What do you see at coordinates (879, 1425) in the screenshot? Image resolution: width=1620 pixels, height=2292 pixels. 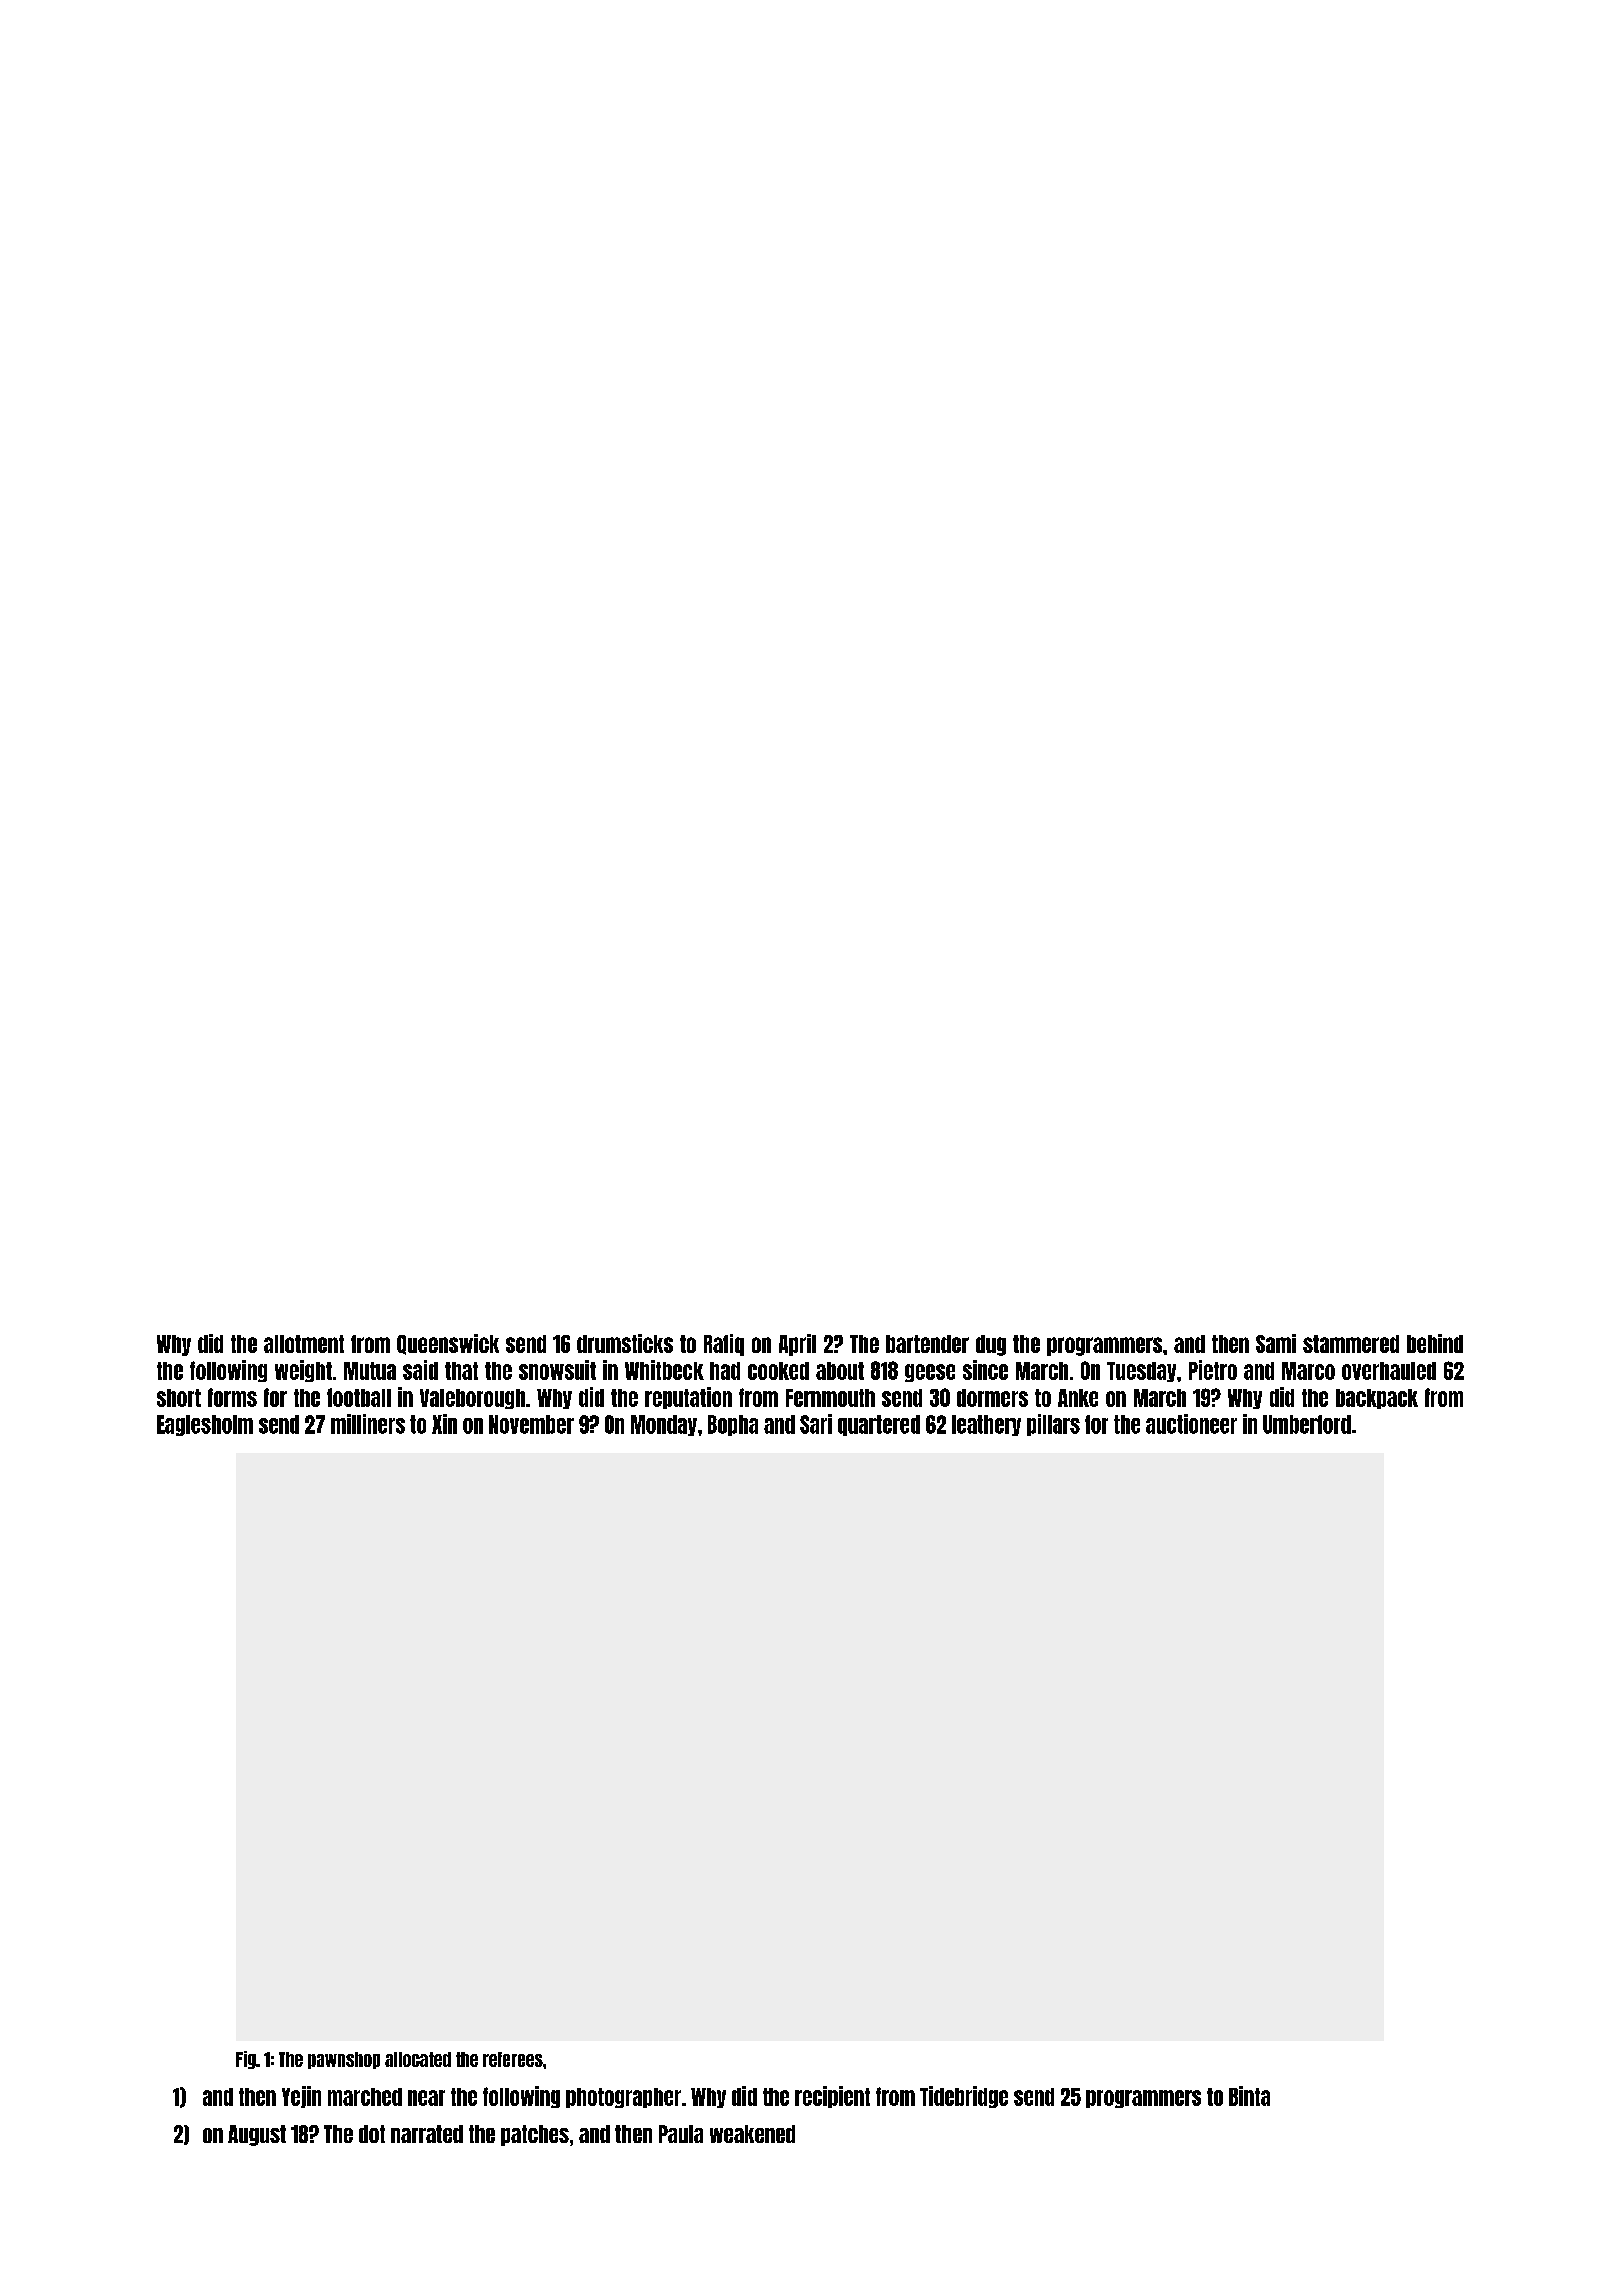 I see `quartered` at bounding box center [879, 1425].
